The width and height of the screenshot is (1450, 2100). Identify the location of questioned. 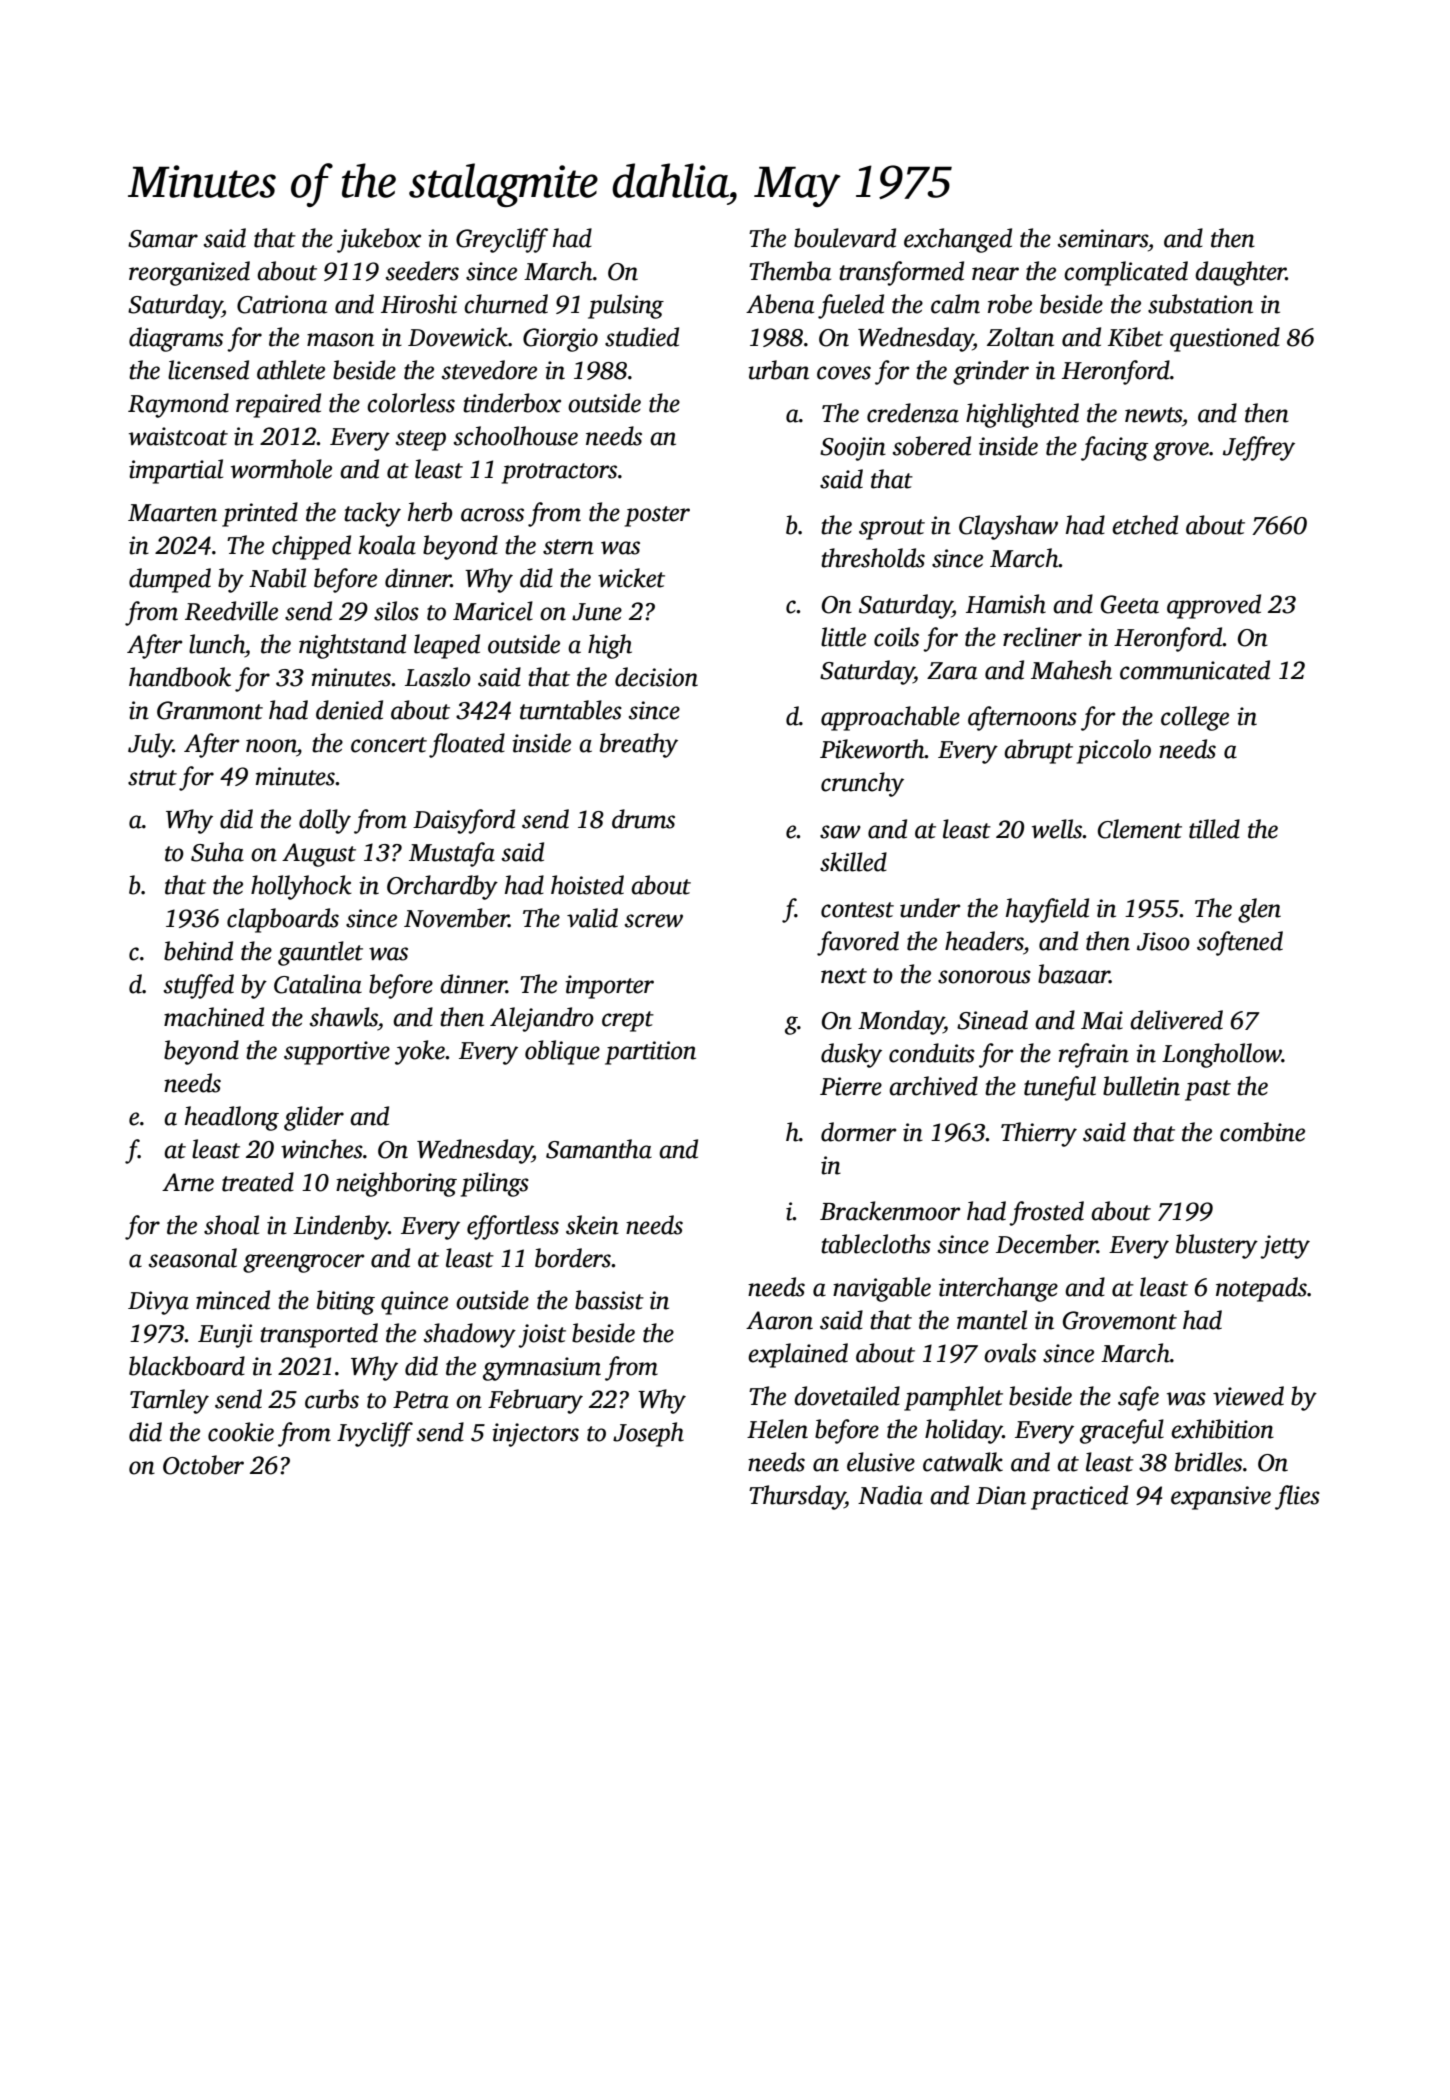
(1225, 339).
